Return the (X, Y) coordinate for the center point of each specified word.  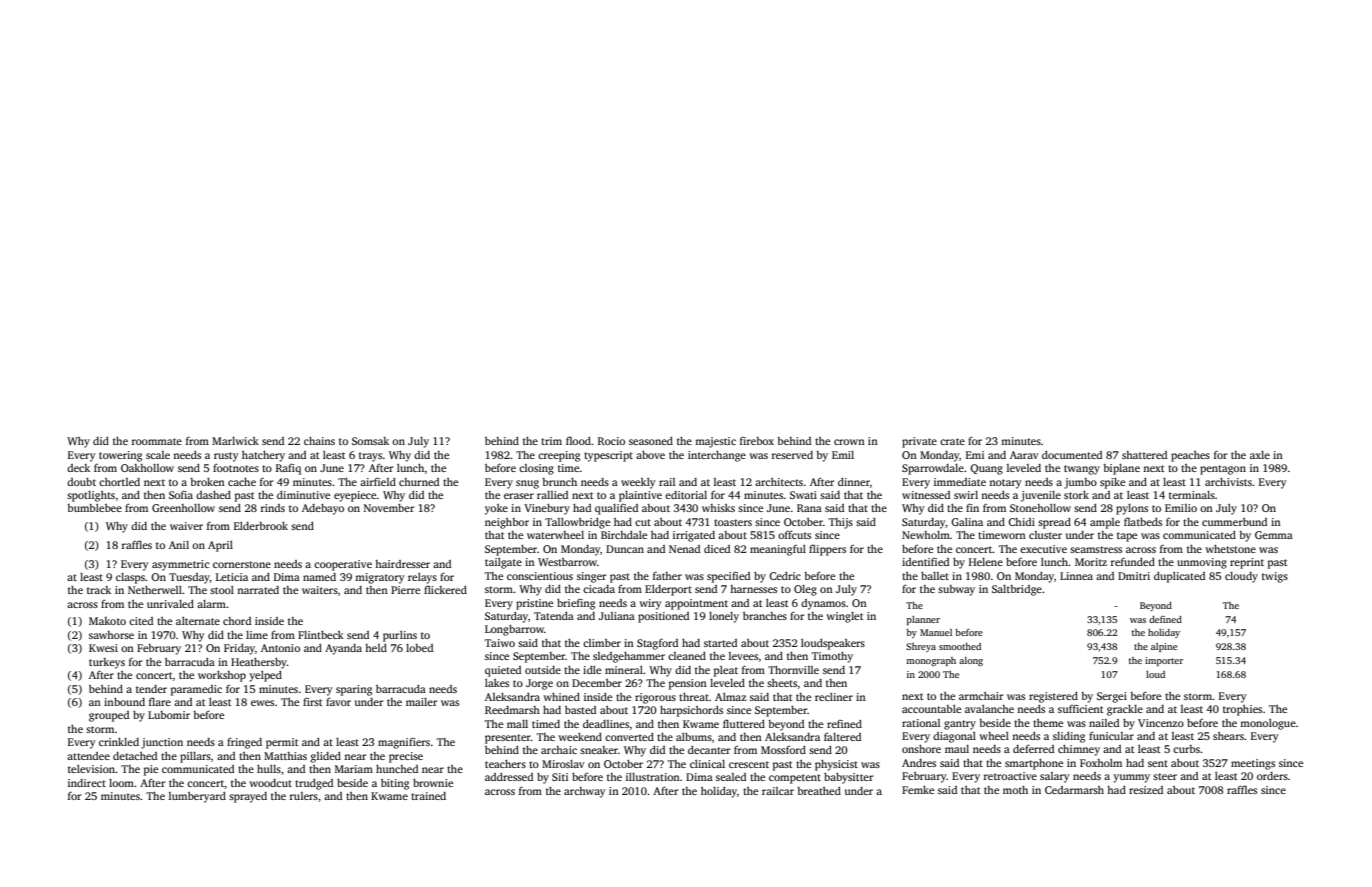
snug (527, 484)
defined (1165, 619)
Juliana (617, 616)
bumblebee (94, 508)
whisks (718, 508)
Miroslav (563, 764)
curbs (1186, 749)
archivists (1228, 482)
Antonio (280, 648)
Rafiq (288, 469)
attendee (88, 756)
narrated (258, 590)
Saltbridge (1017, 590)
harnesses (753, 589)
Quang (986, 469)
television (91, 769)
